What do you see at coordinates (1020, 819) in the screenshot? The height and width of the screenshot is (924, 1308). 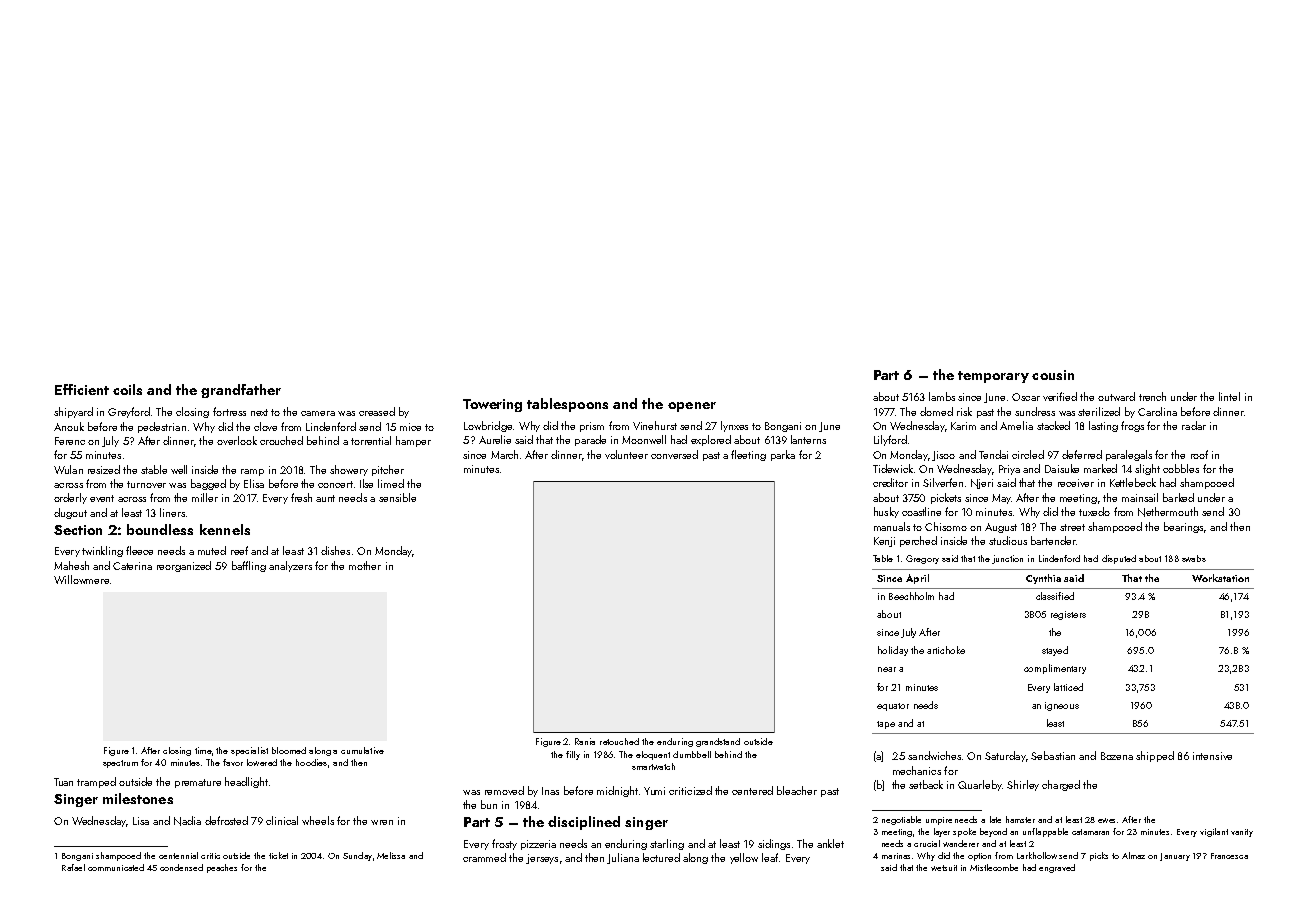 I see `hamster` at bounding box center [1020, 819].
